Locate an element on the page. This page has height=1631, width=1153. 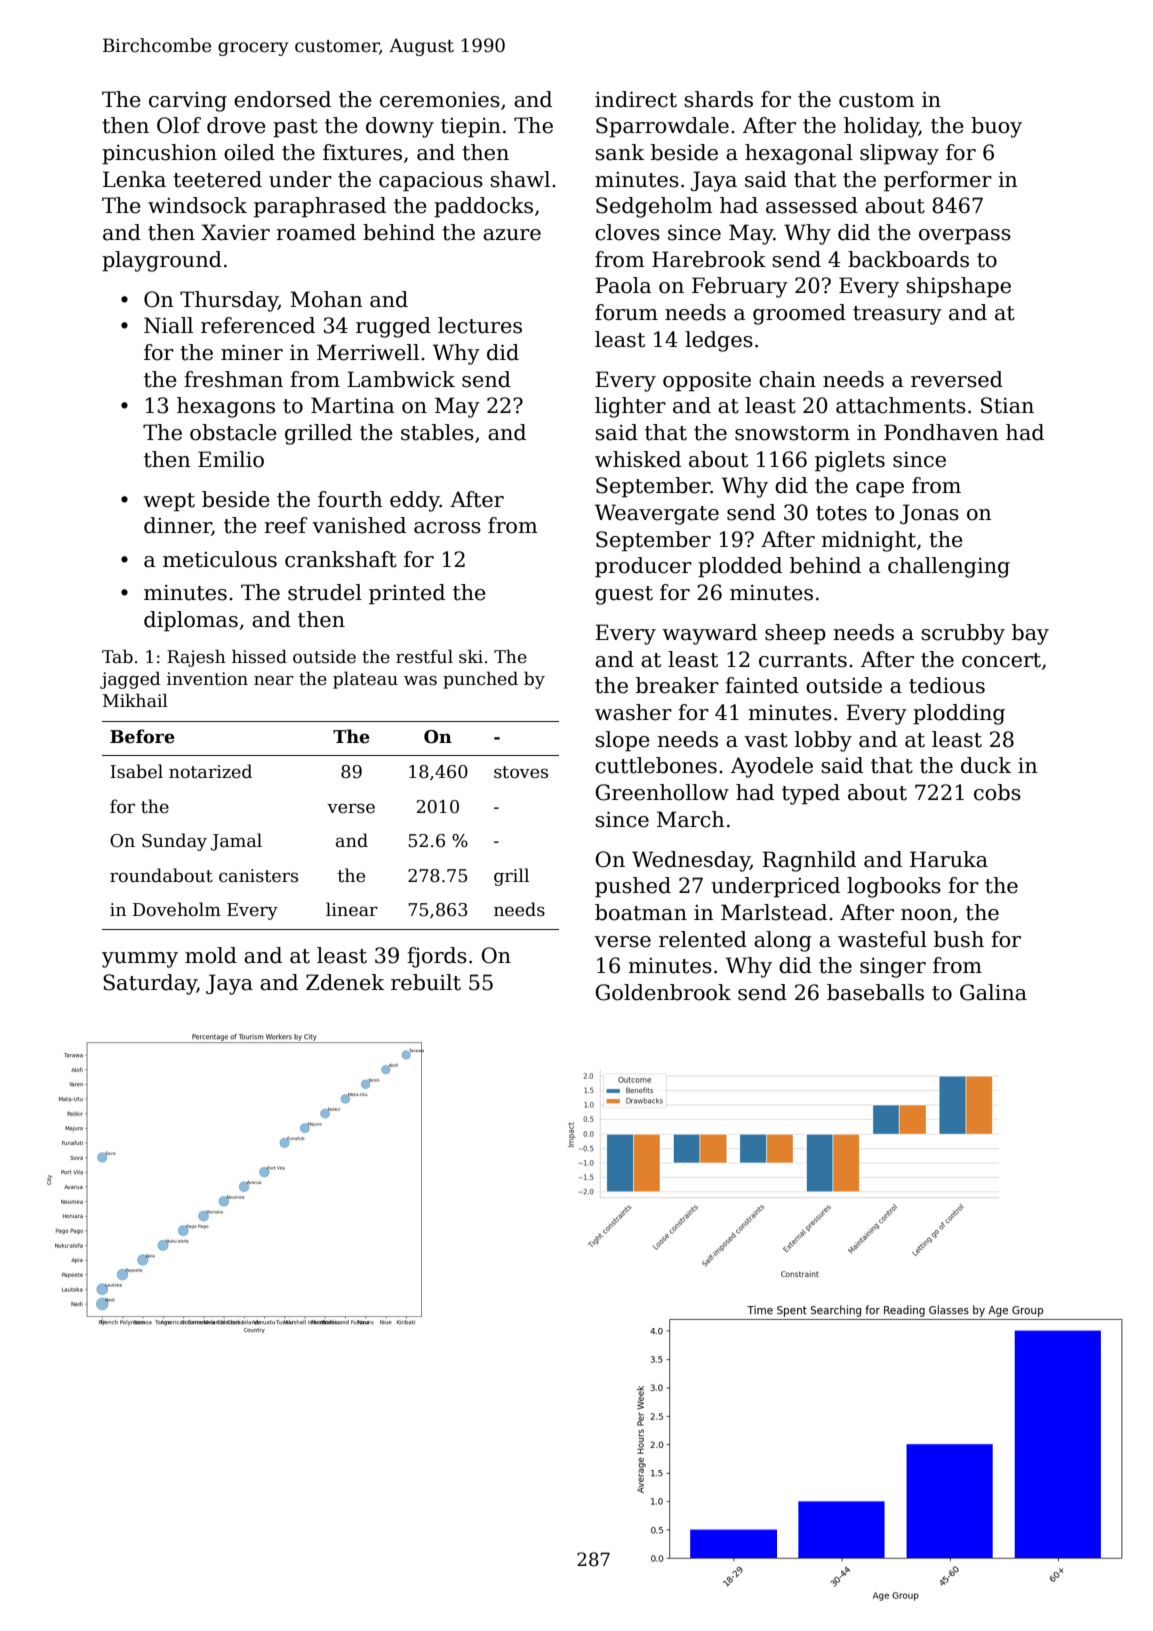
rebuilt is located at coordinates (426, 982).
